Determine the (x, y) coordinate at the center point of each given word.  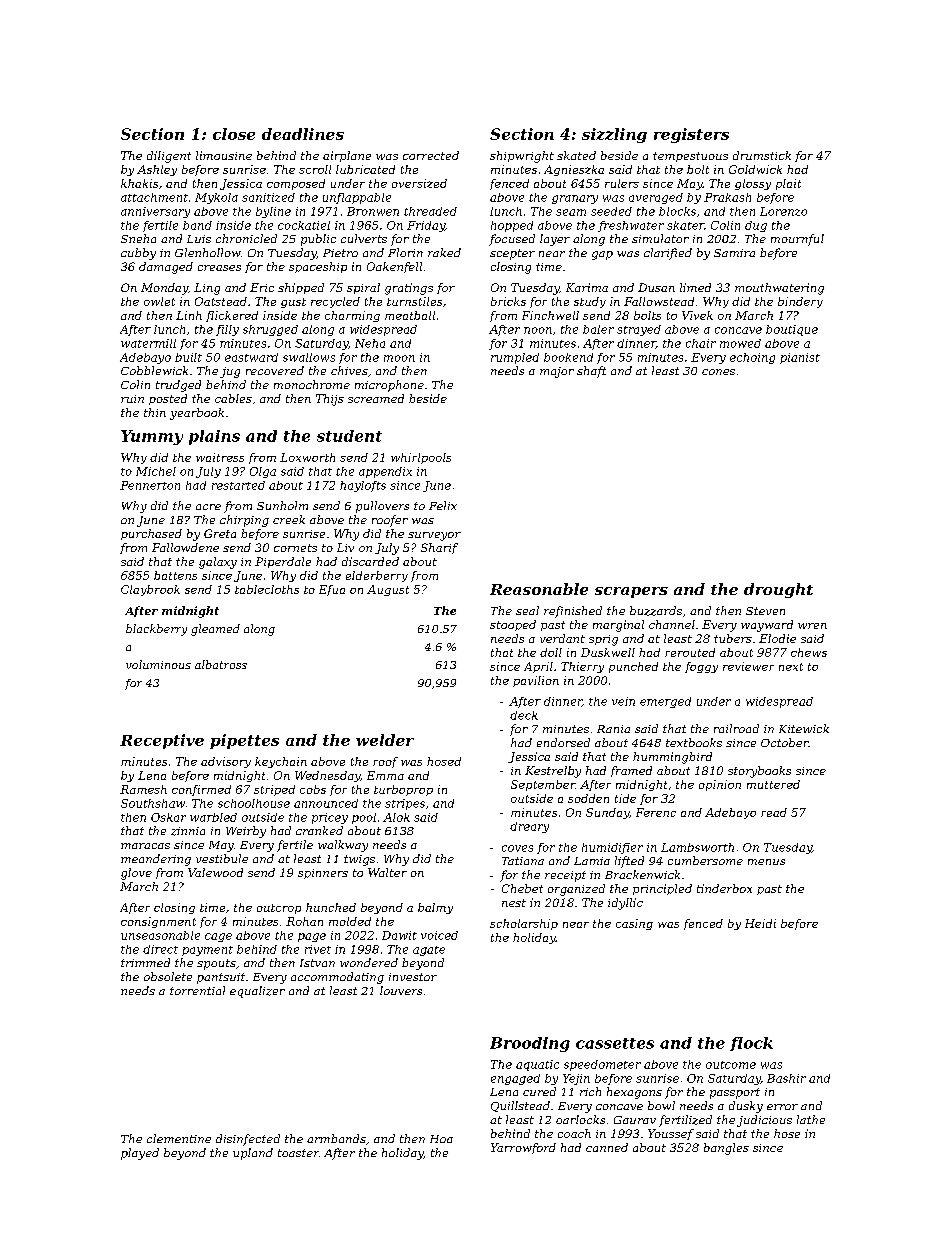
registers (691, 135)
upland (253, 1154)
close (234, 134)
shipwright (522, 157)
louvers (401, 990)
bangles (726, 1149)
